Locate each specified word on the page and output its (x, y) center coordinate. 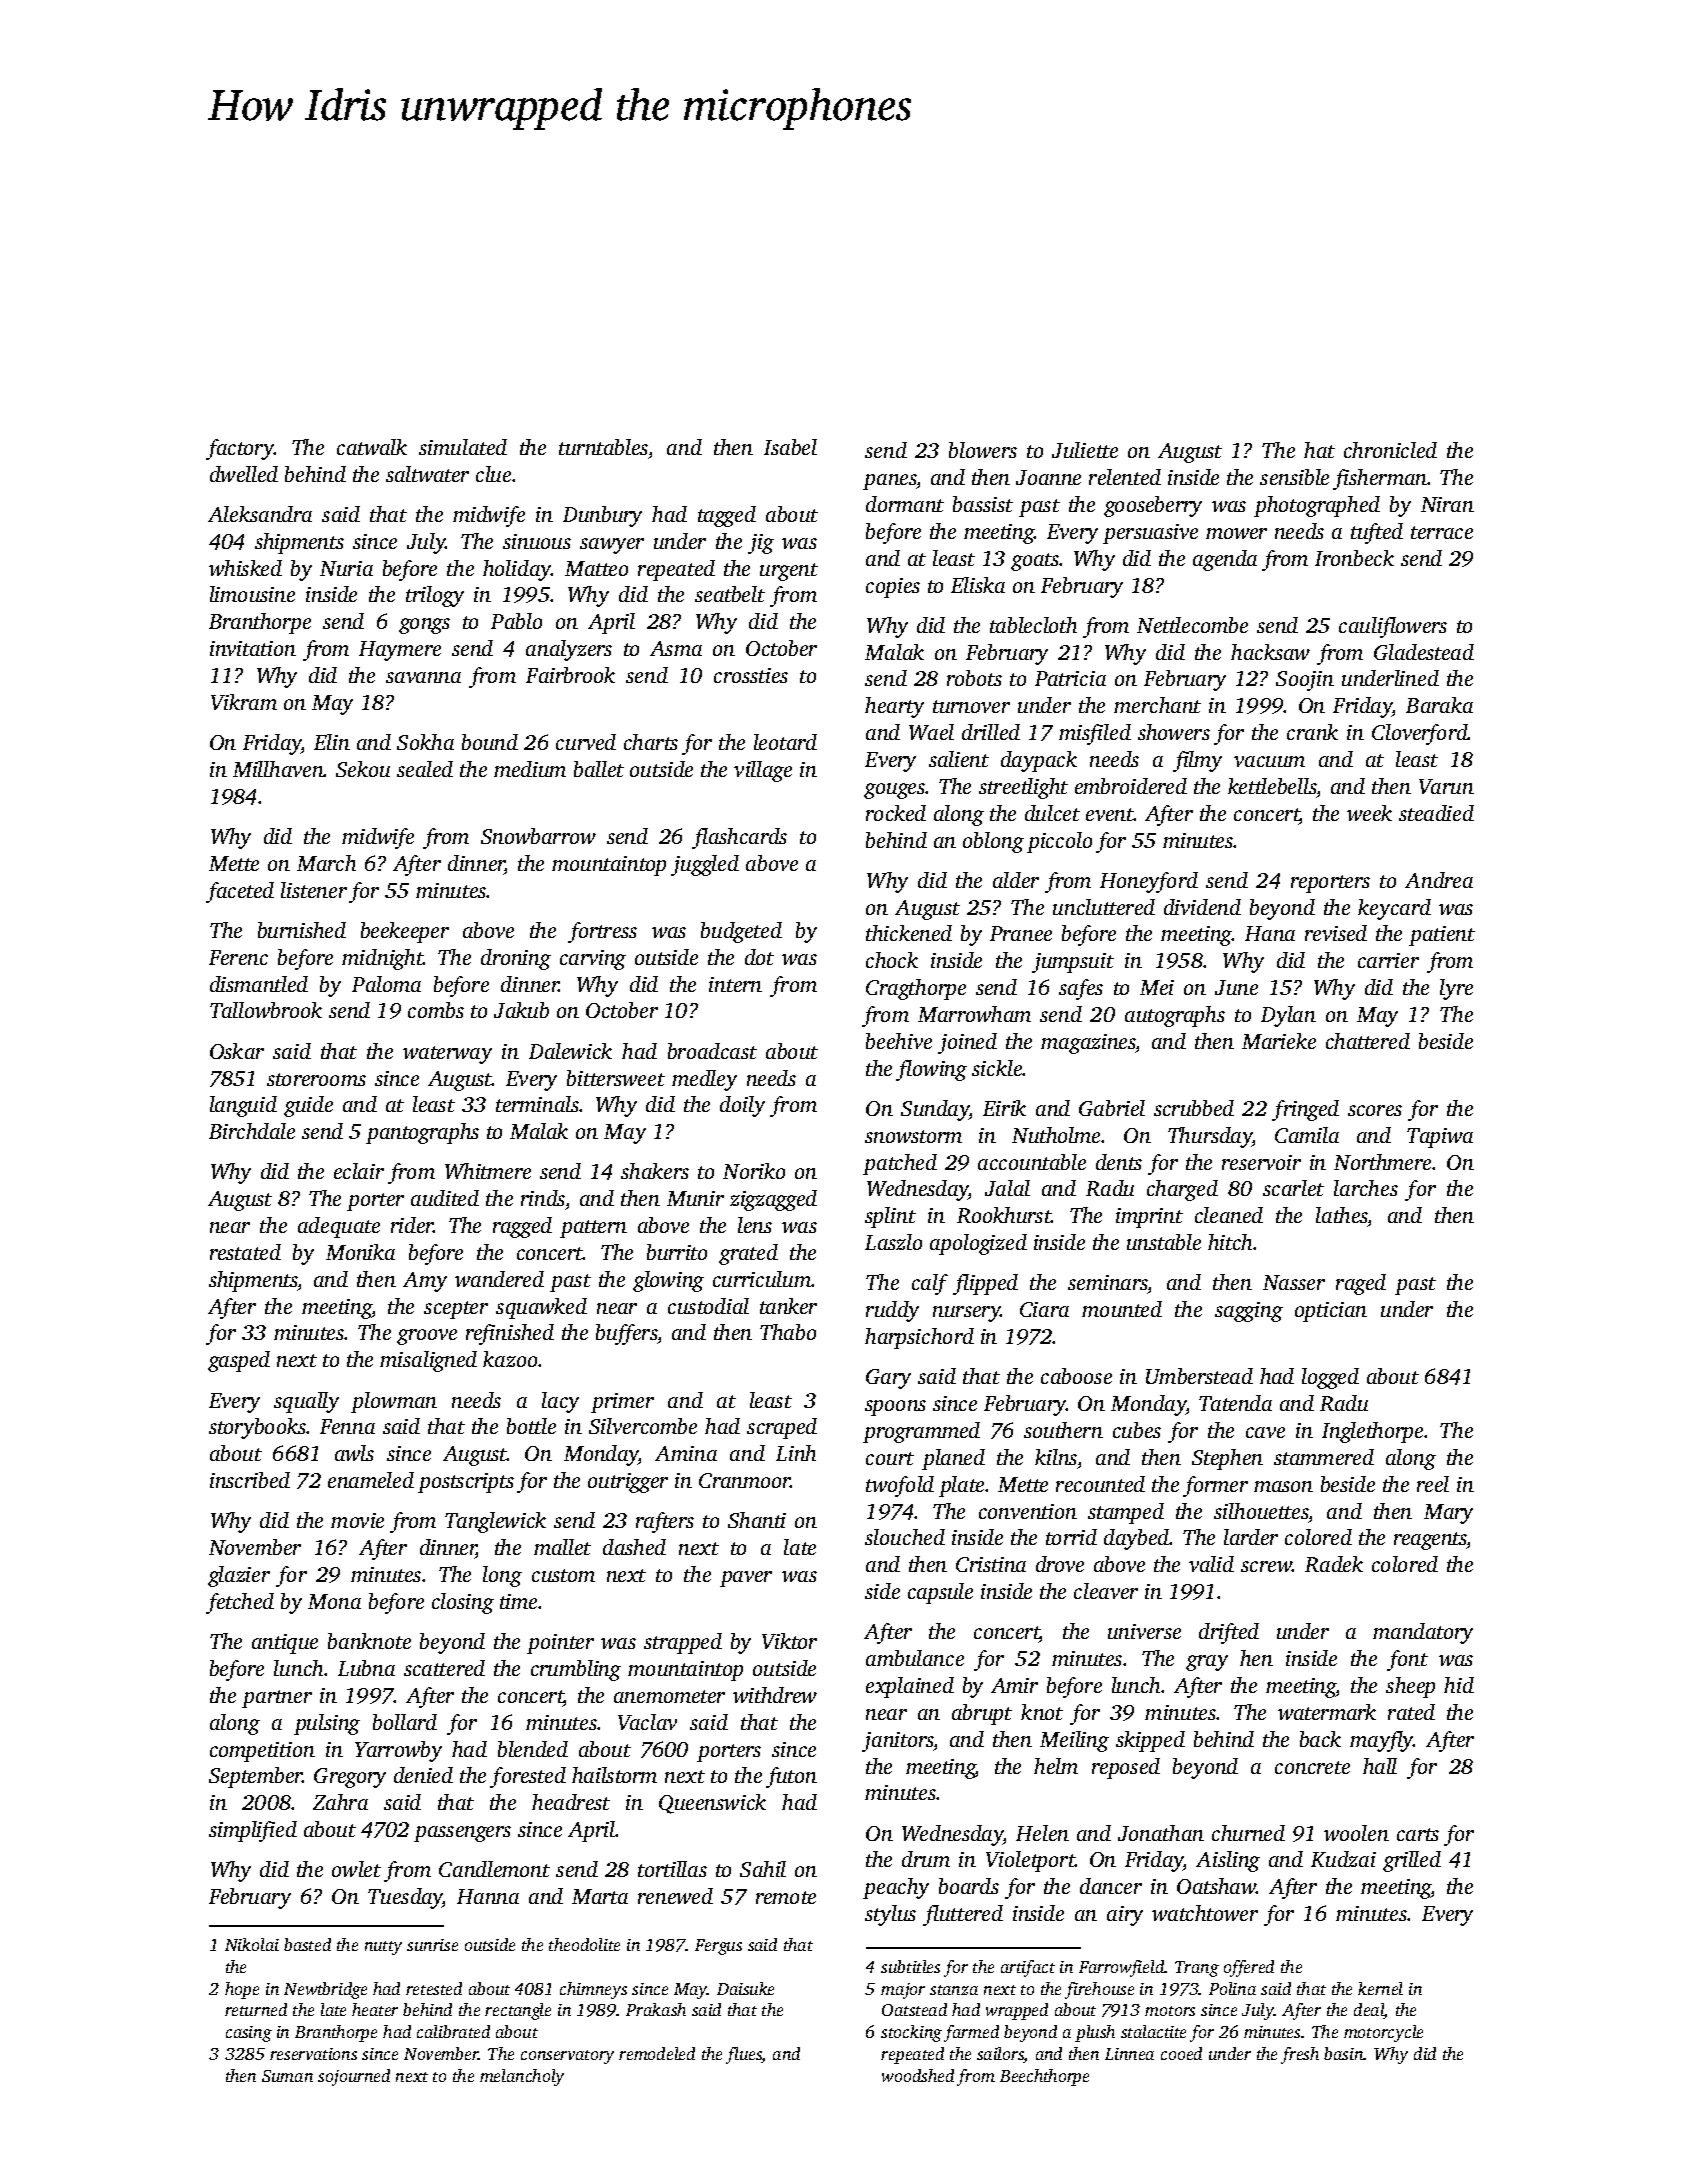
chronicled (1390, 450)
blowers (983, 450)
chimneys (593, 1990)
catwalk (372, 447)
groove (427, 1337)
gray (1207, 1663)
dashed (634, 1547)
